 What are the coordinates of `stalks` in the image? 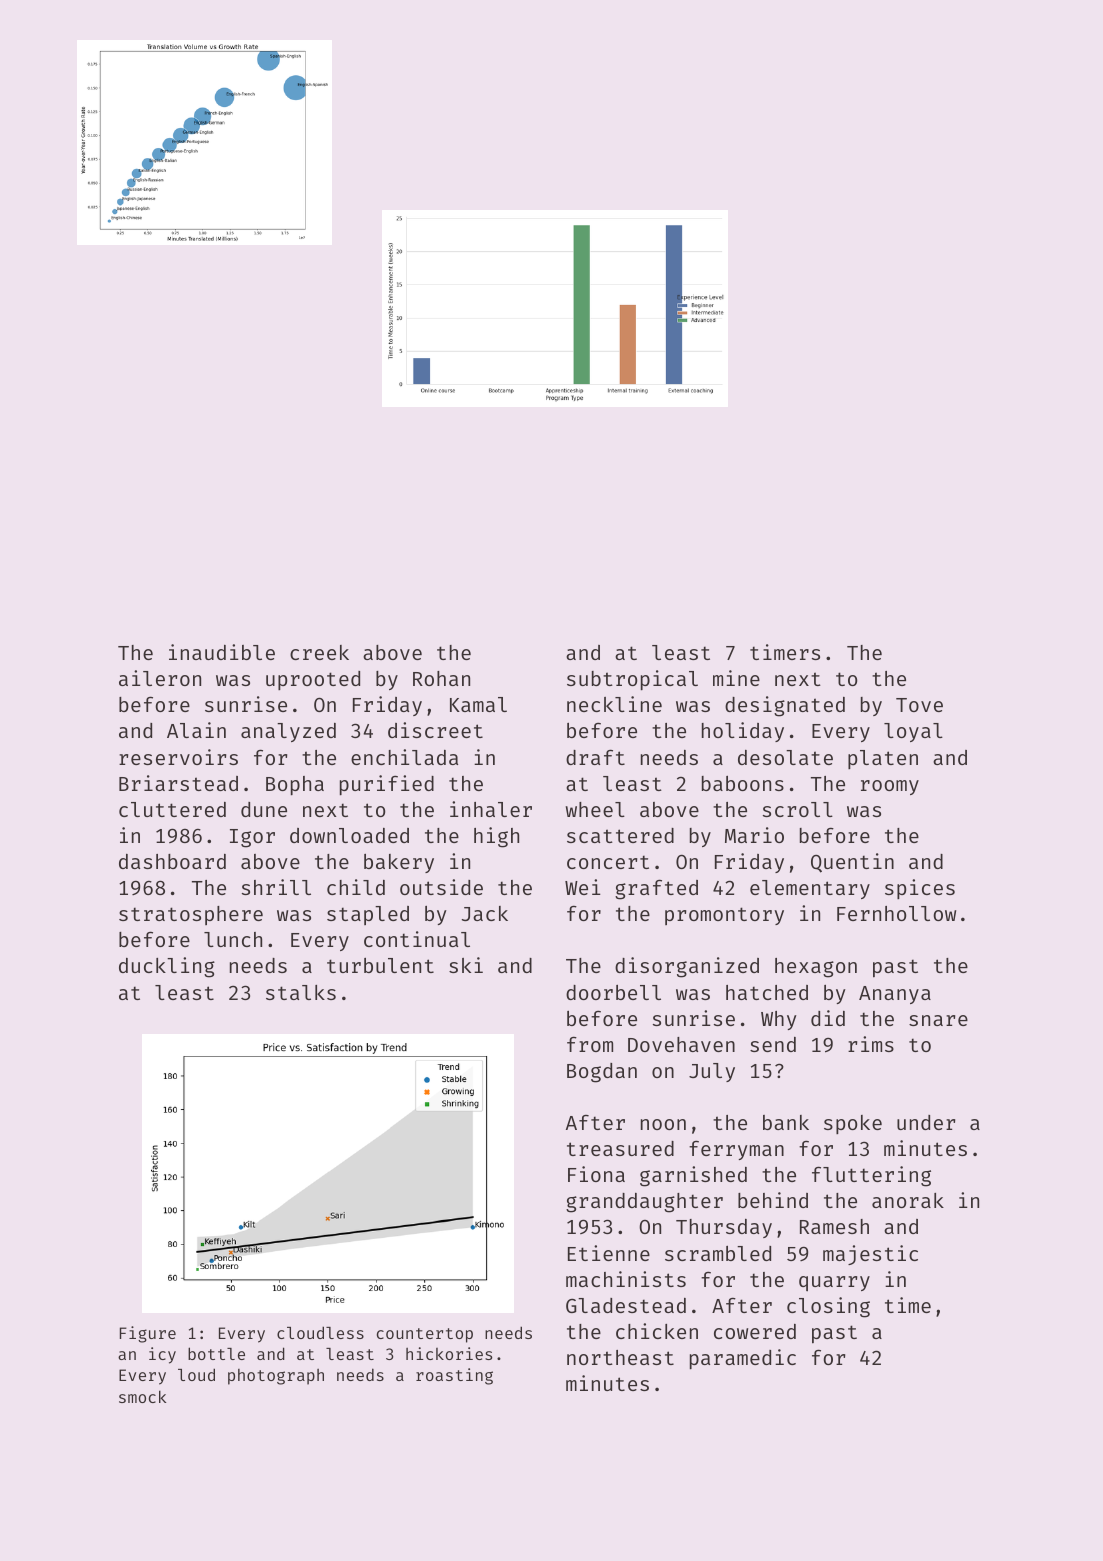 It's located at (301, 992).
